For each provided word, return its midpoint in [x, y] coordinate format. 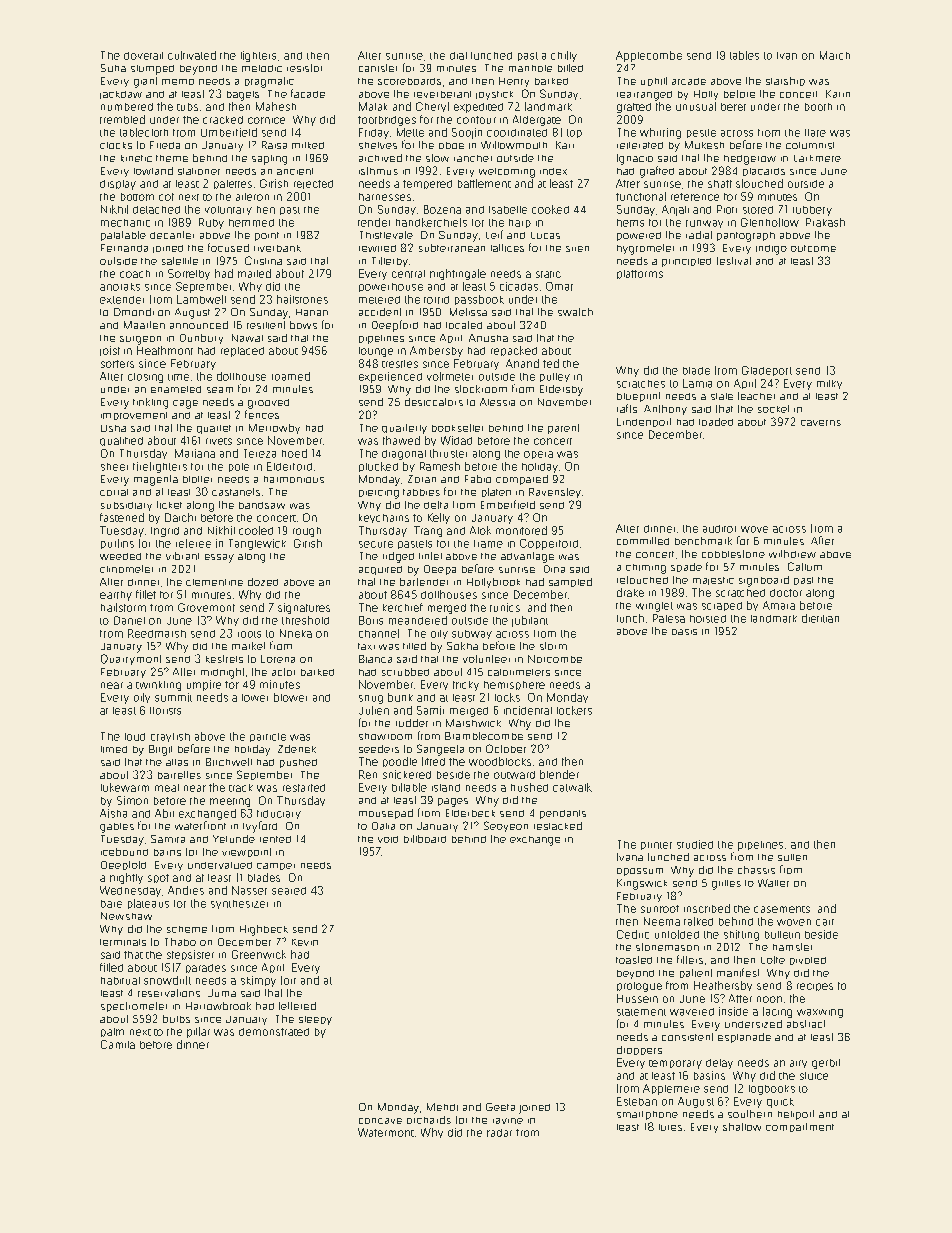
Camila [118, 1044]
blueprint [638, 397]
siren [577, 249]
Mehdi [442, 1107]
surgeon [140, 340]
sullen [792, 857]
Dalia [383, 826]
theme [172, 158]
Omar [559, 286]
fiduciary [279, 814]
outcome [813, 248]
